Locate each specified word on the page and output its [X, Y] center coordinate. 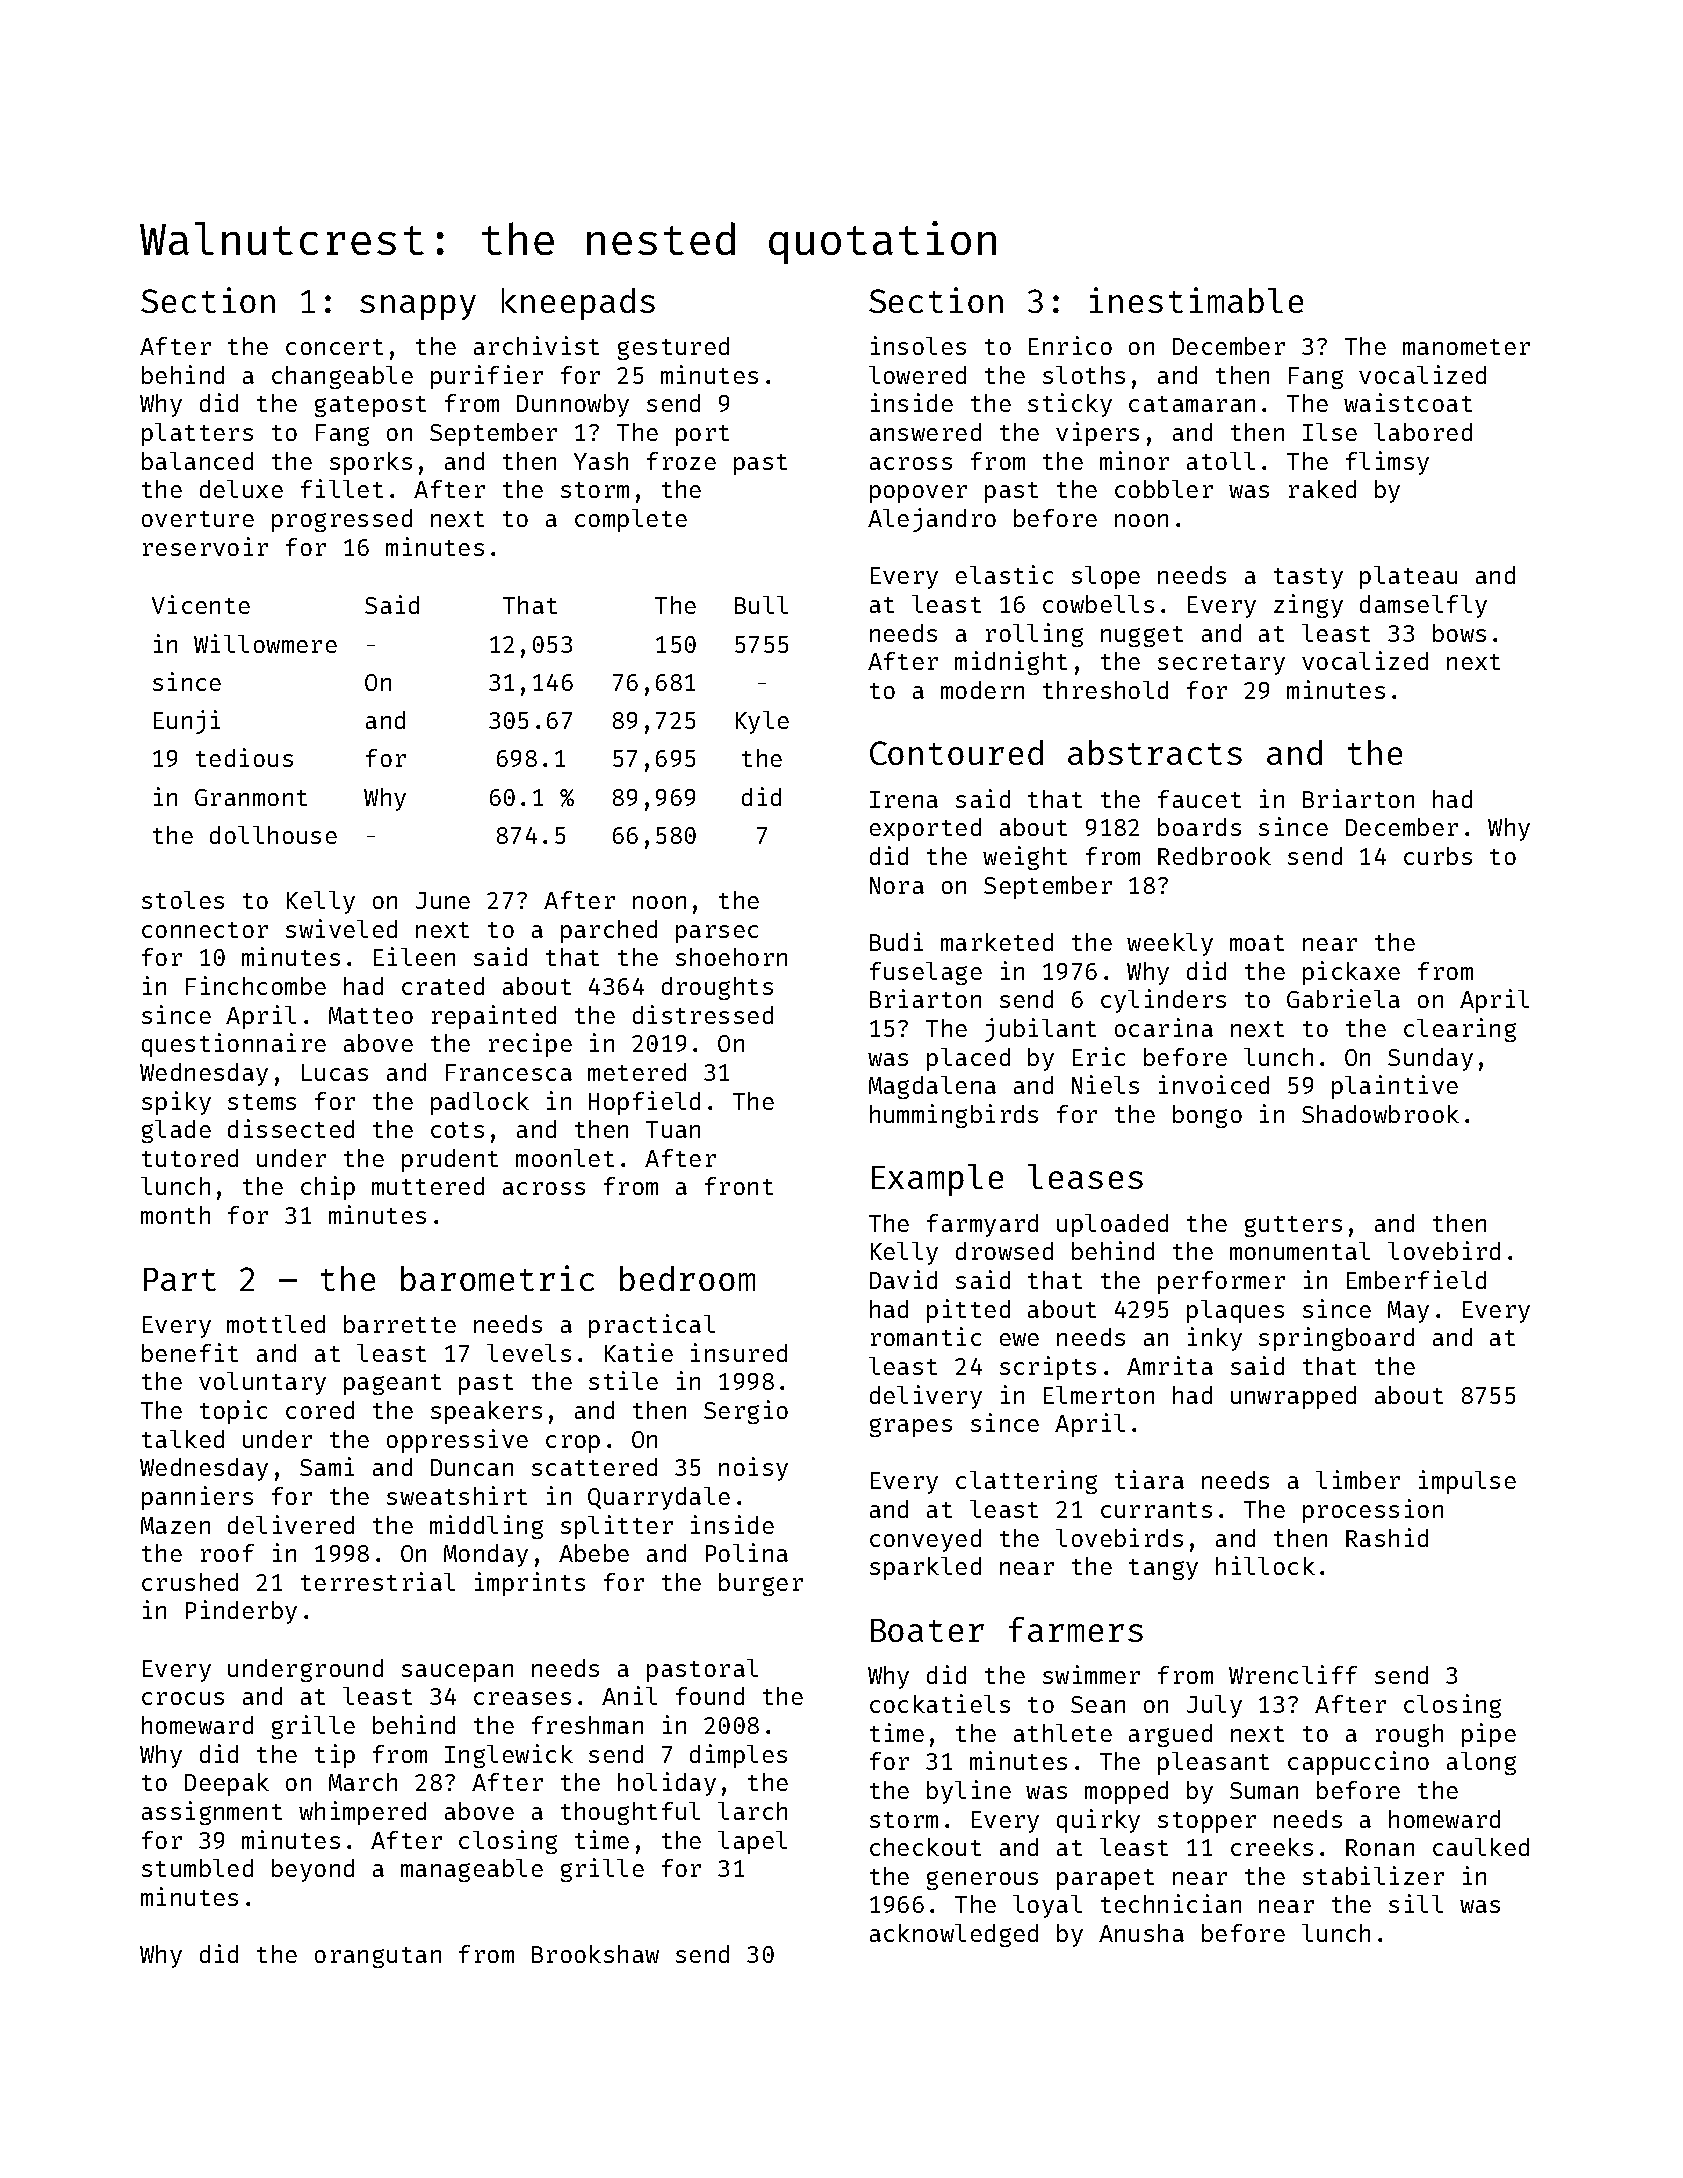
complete [631, 520]
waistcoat [1408, 402]
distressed [703, 1014]
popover [918, 494]
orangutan [378, 1957]
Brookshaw [595, 1954]
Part [180, 1279]
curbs [1438, 856]
